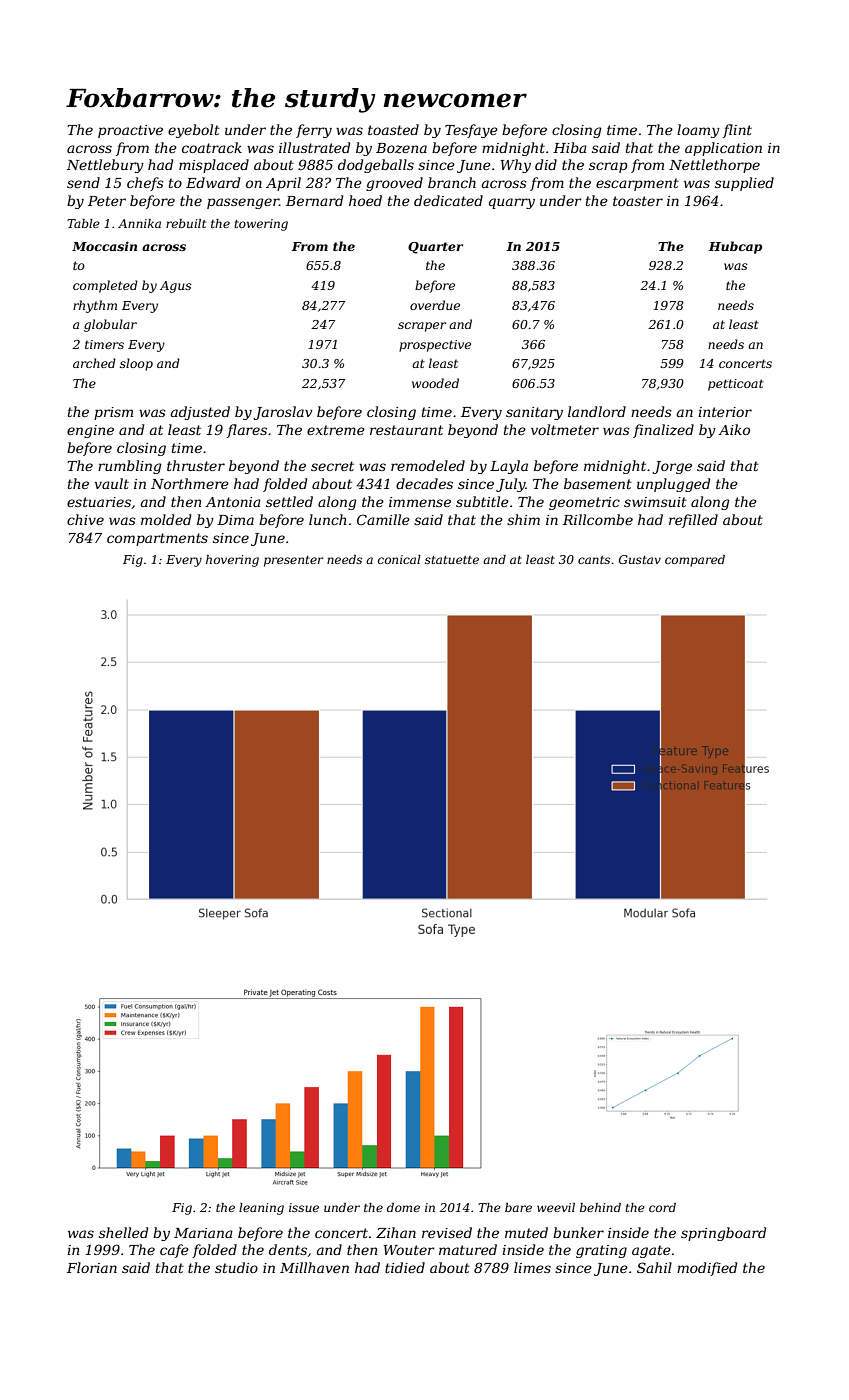 The height and width of the screenshot is (1400, 849). I want to click on loamy, so click(698, 131).
